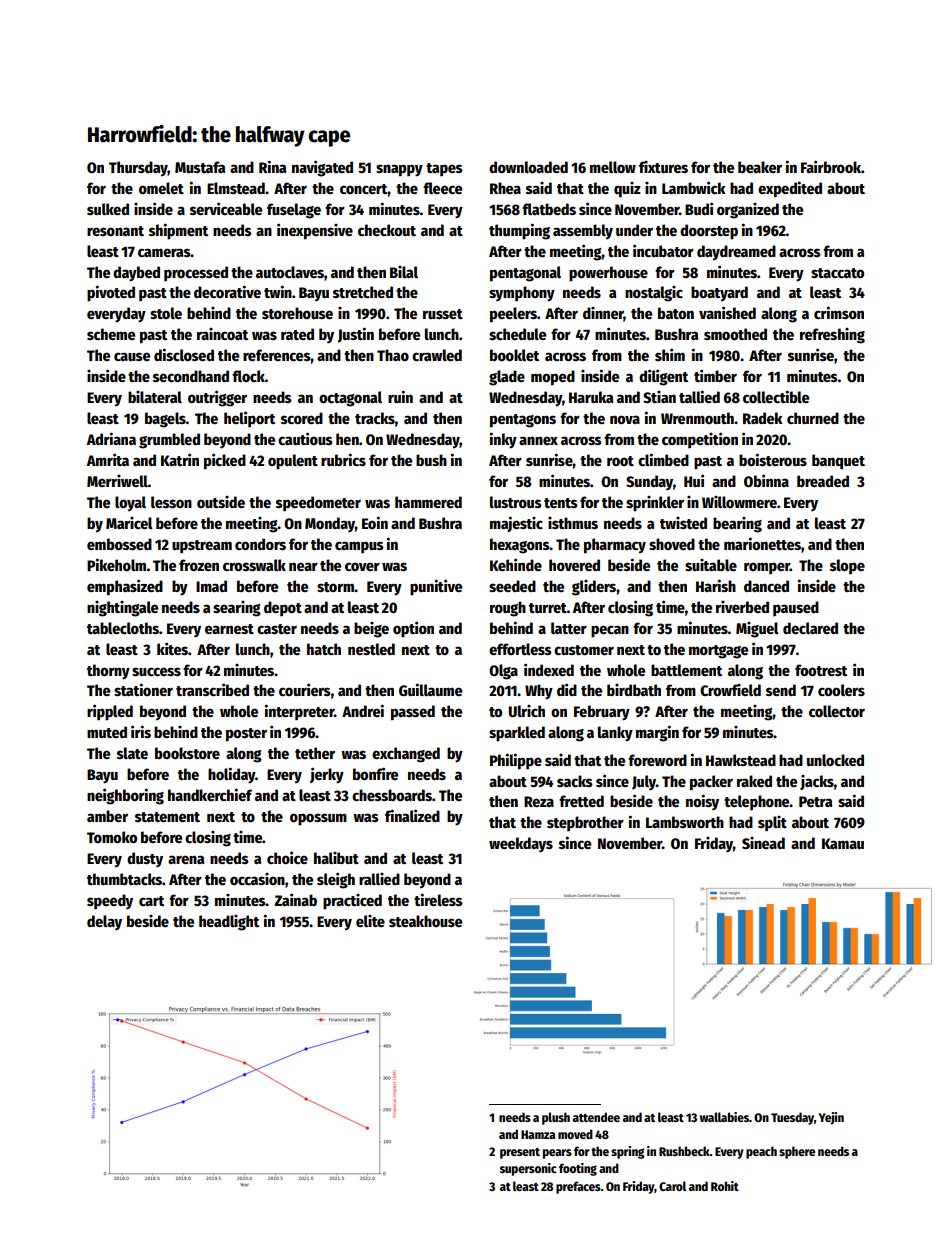 The height and width of the document is (1233, 952). What do you see at coordinates (596, 1117) in the document?
I see `attendee` at bounding box center [596, 1117].
